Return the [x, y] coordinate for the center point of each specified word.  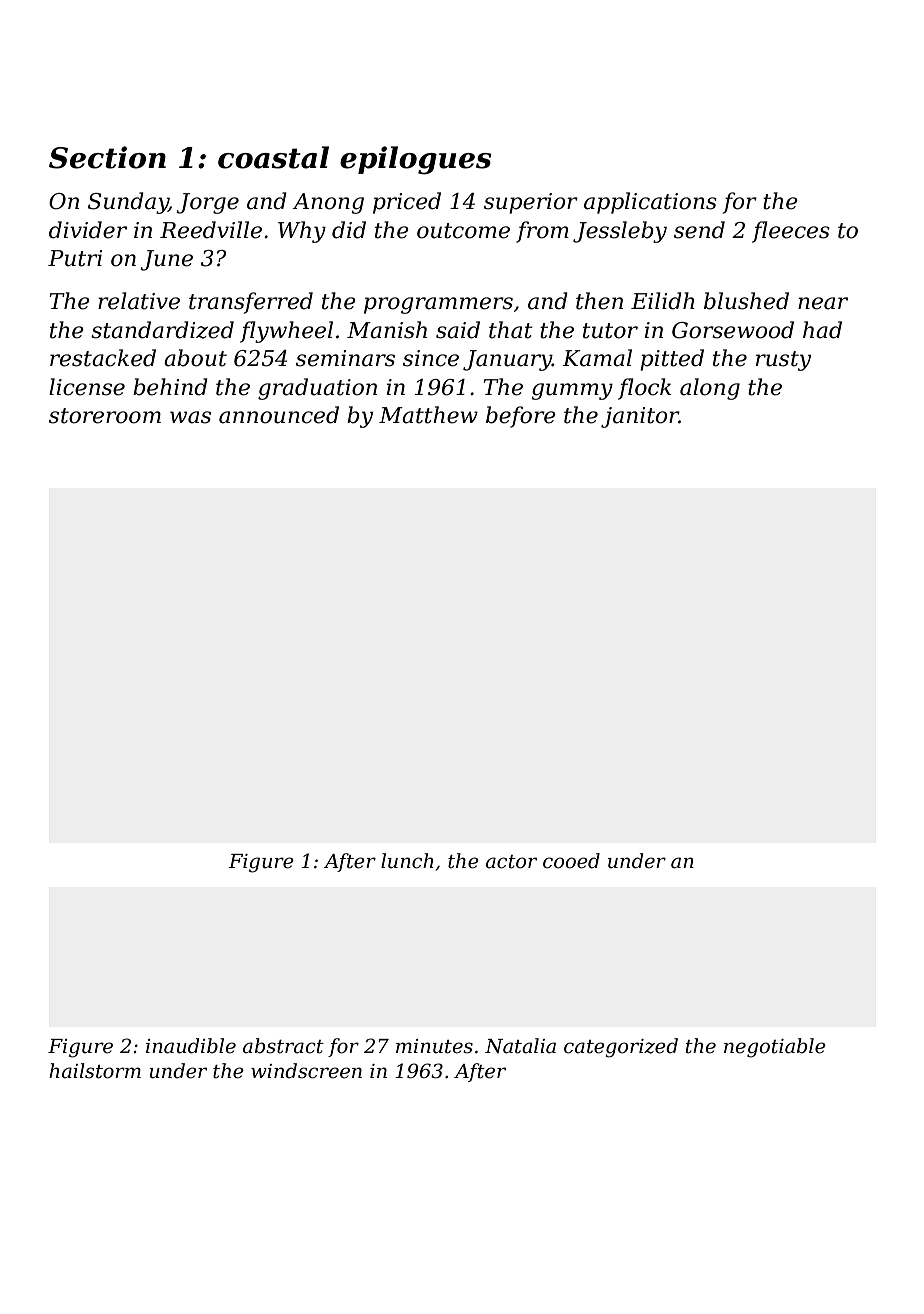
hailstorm [95, 1071]
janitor [640, 417]
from [542, 232]
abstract [283, 1046]
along [710, 389]
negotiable [775, 1048]
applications [650, 203]
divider [88, 230]
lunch [407, 861]
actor [511, 862]
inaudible [191, 1046]
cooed [571, 861]
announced [279, 415]
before [521, 417]
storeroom [105, 416]
